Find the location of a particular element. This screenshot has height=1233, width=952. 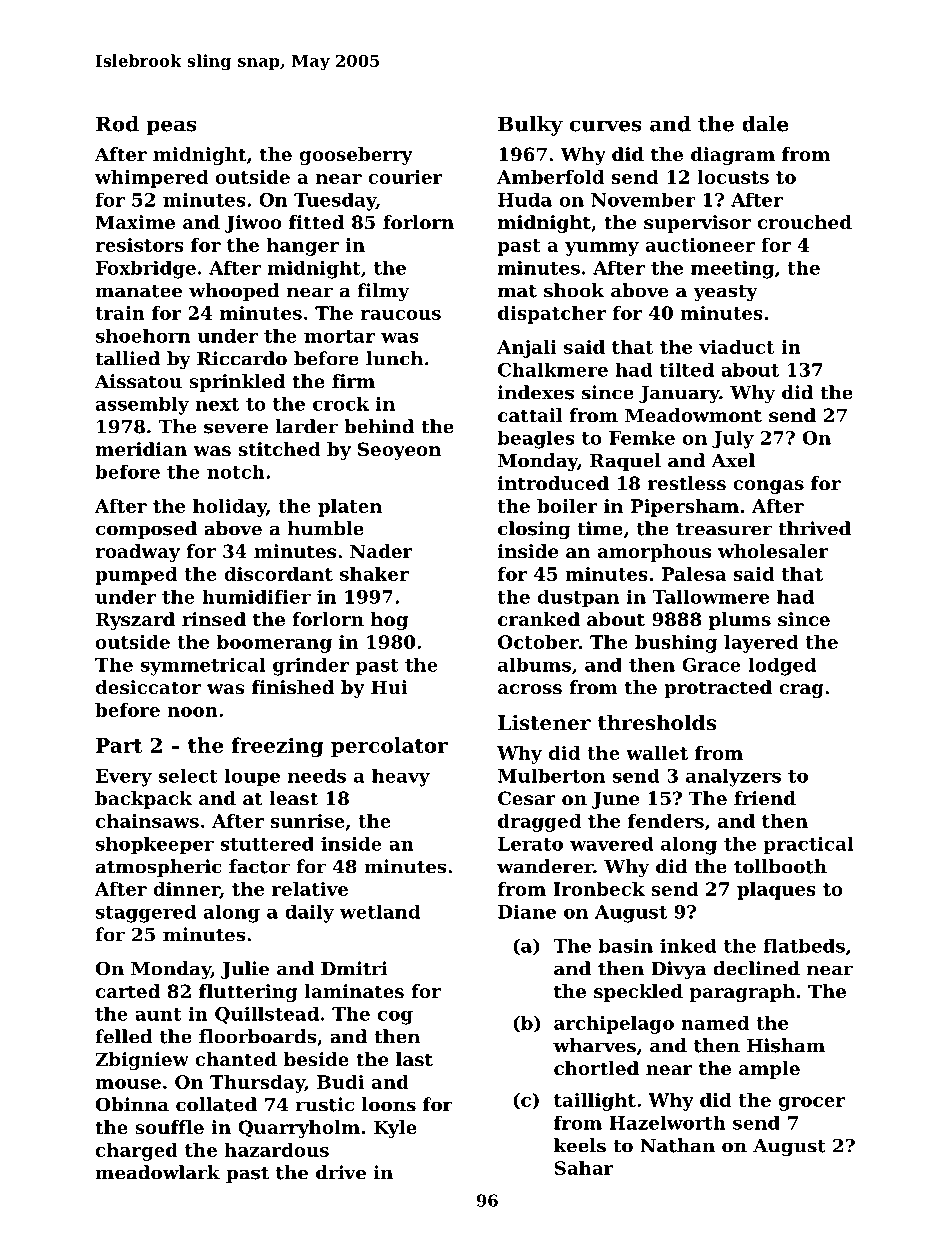

peas is located at coordinates (171, 128).
